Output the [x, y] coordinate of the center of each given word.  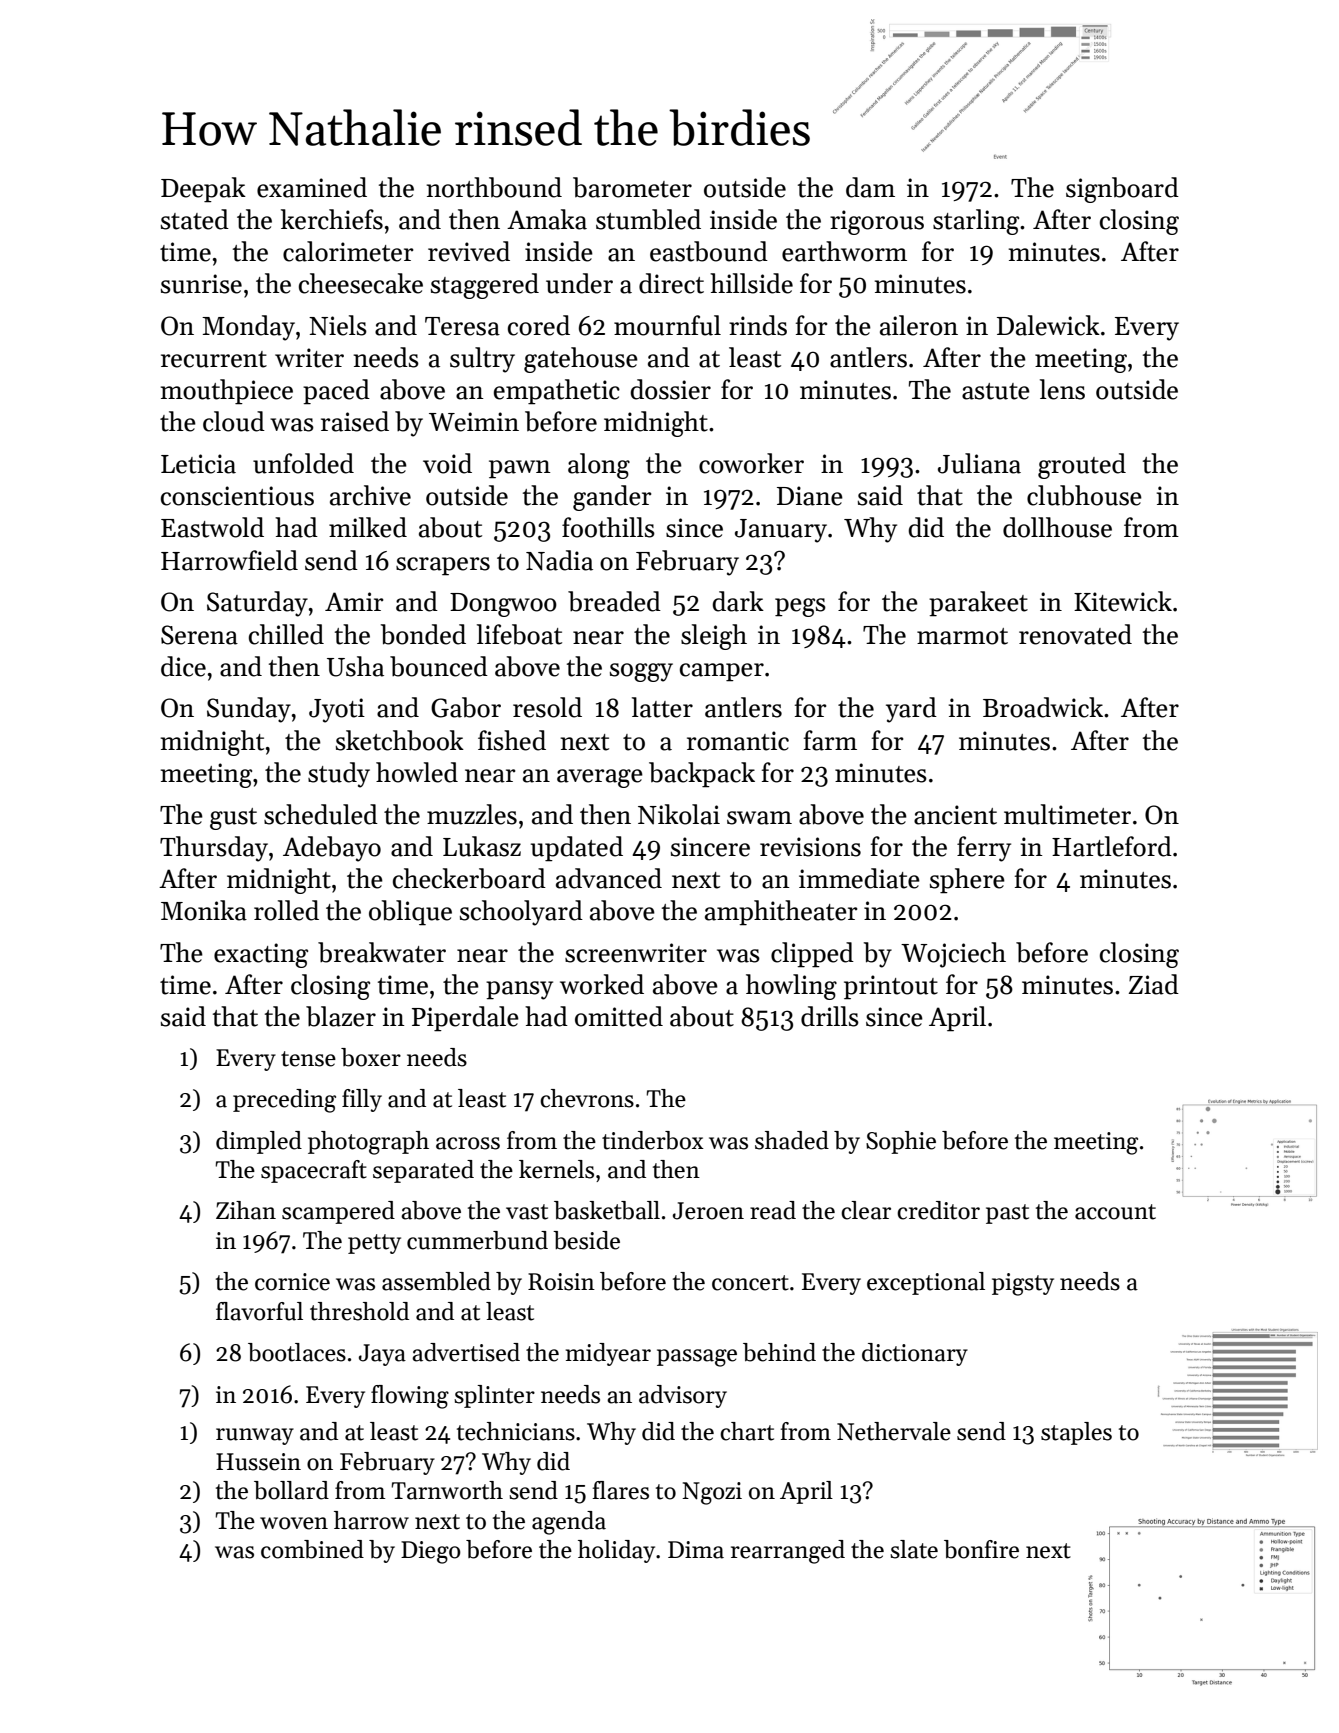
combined [312, 1549]
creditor [938, 1210]
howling [791, 987]
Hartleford [1112, 846]
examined [312, 187]
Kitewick [1123, 601]
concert [750, 1283]
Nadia [559, 560]
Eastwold [212, 527]
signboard [1122, 190]
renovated [1075, 634]
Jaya [382, 1355]
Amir [354, 601]
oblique [410, 913]
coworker [751, 463]
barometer [632, 187]
